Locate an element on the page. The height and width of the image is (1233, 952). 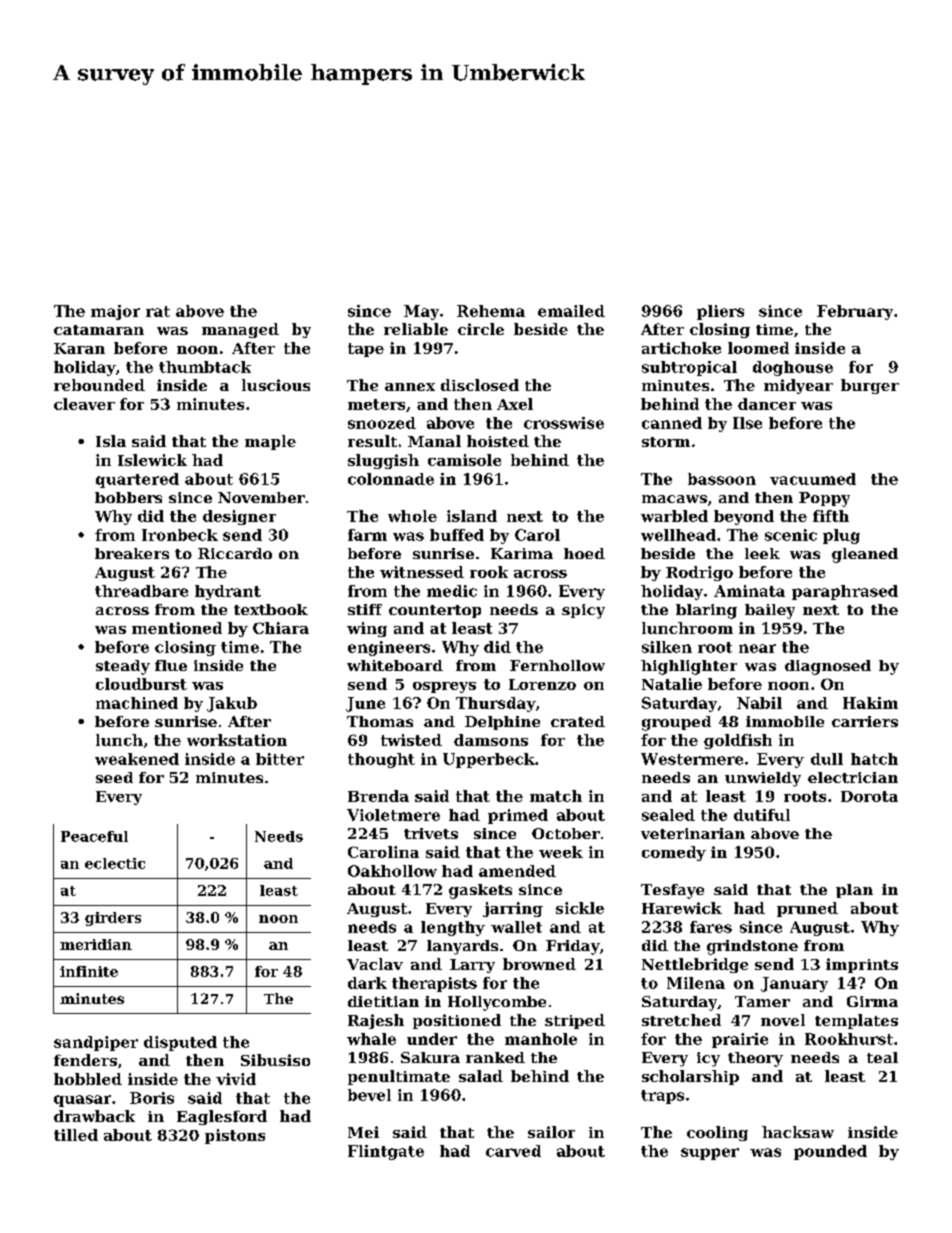
Tesfaye is located at coordinates (672, 891).
